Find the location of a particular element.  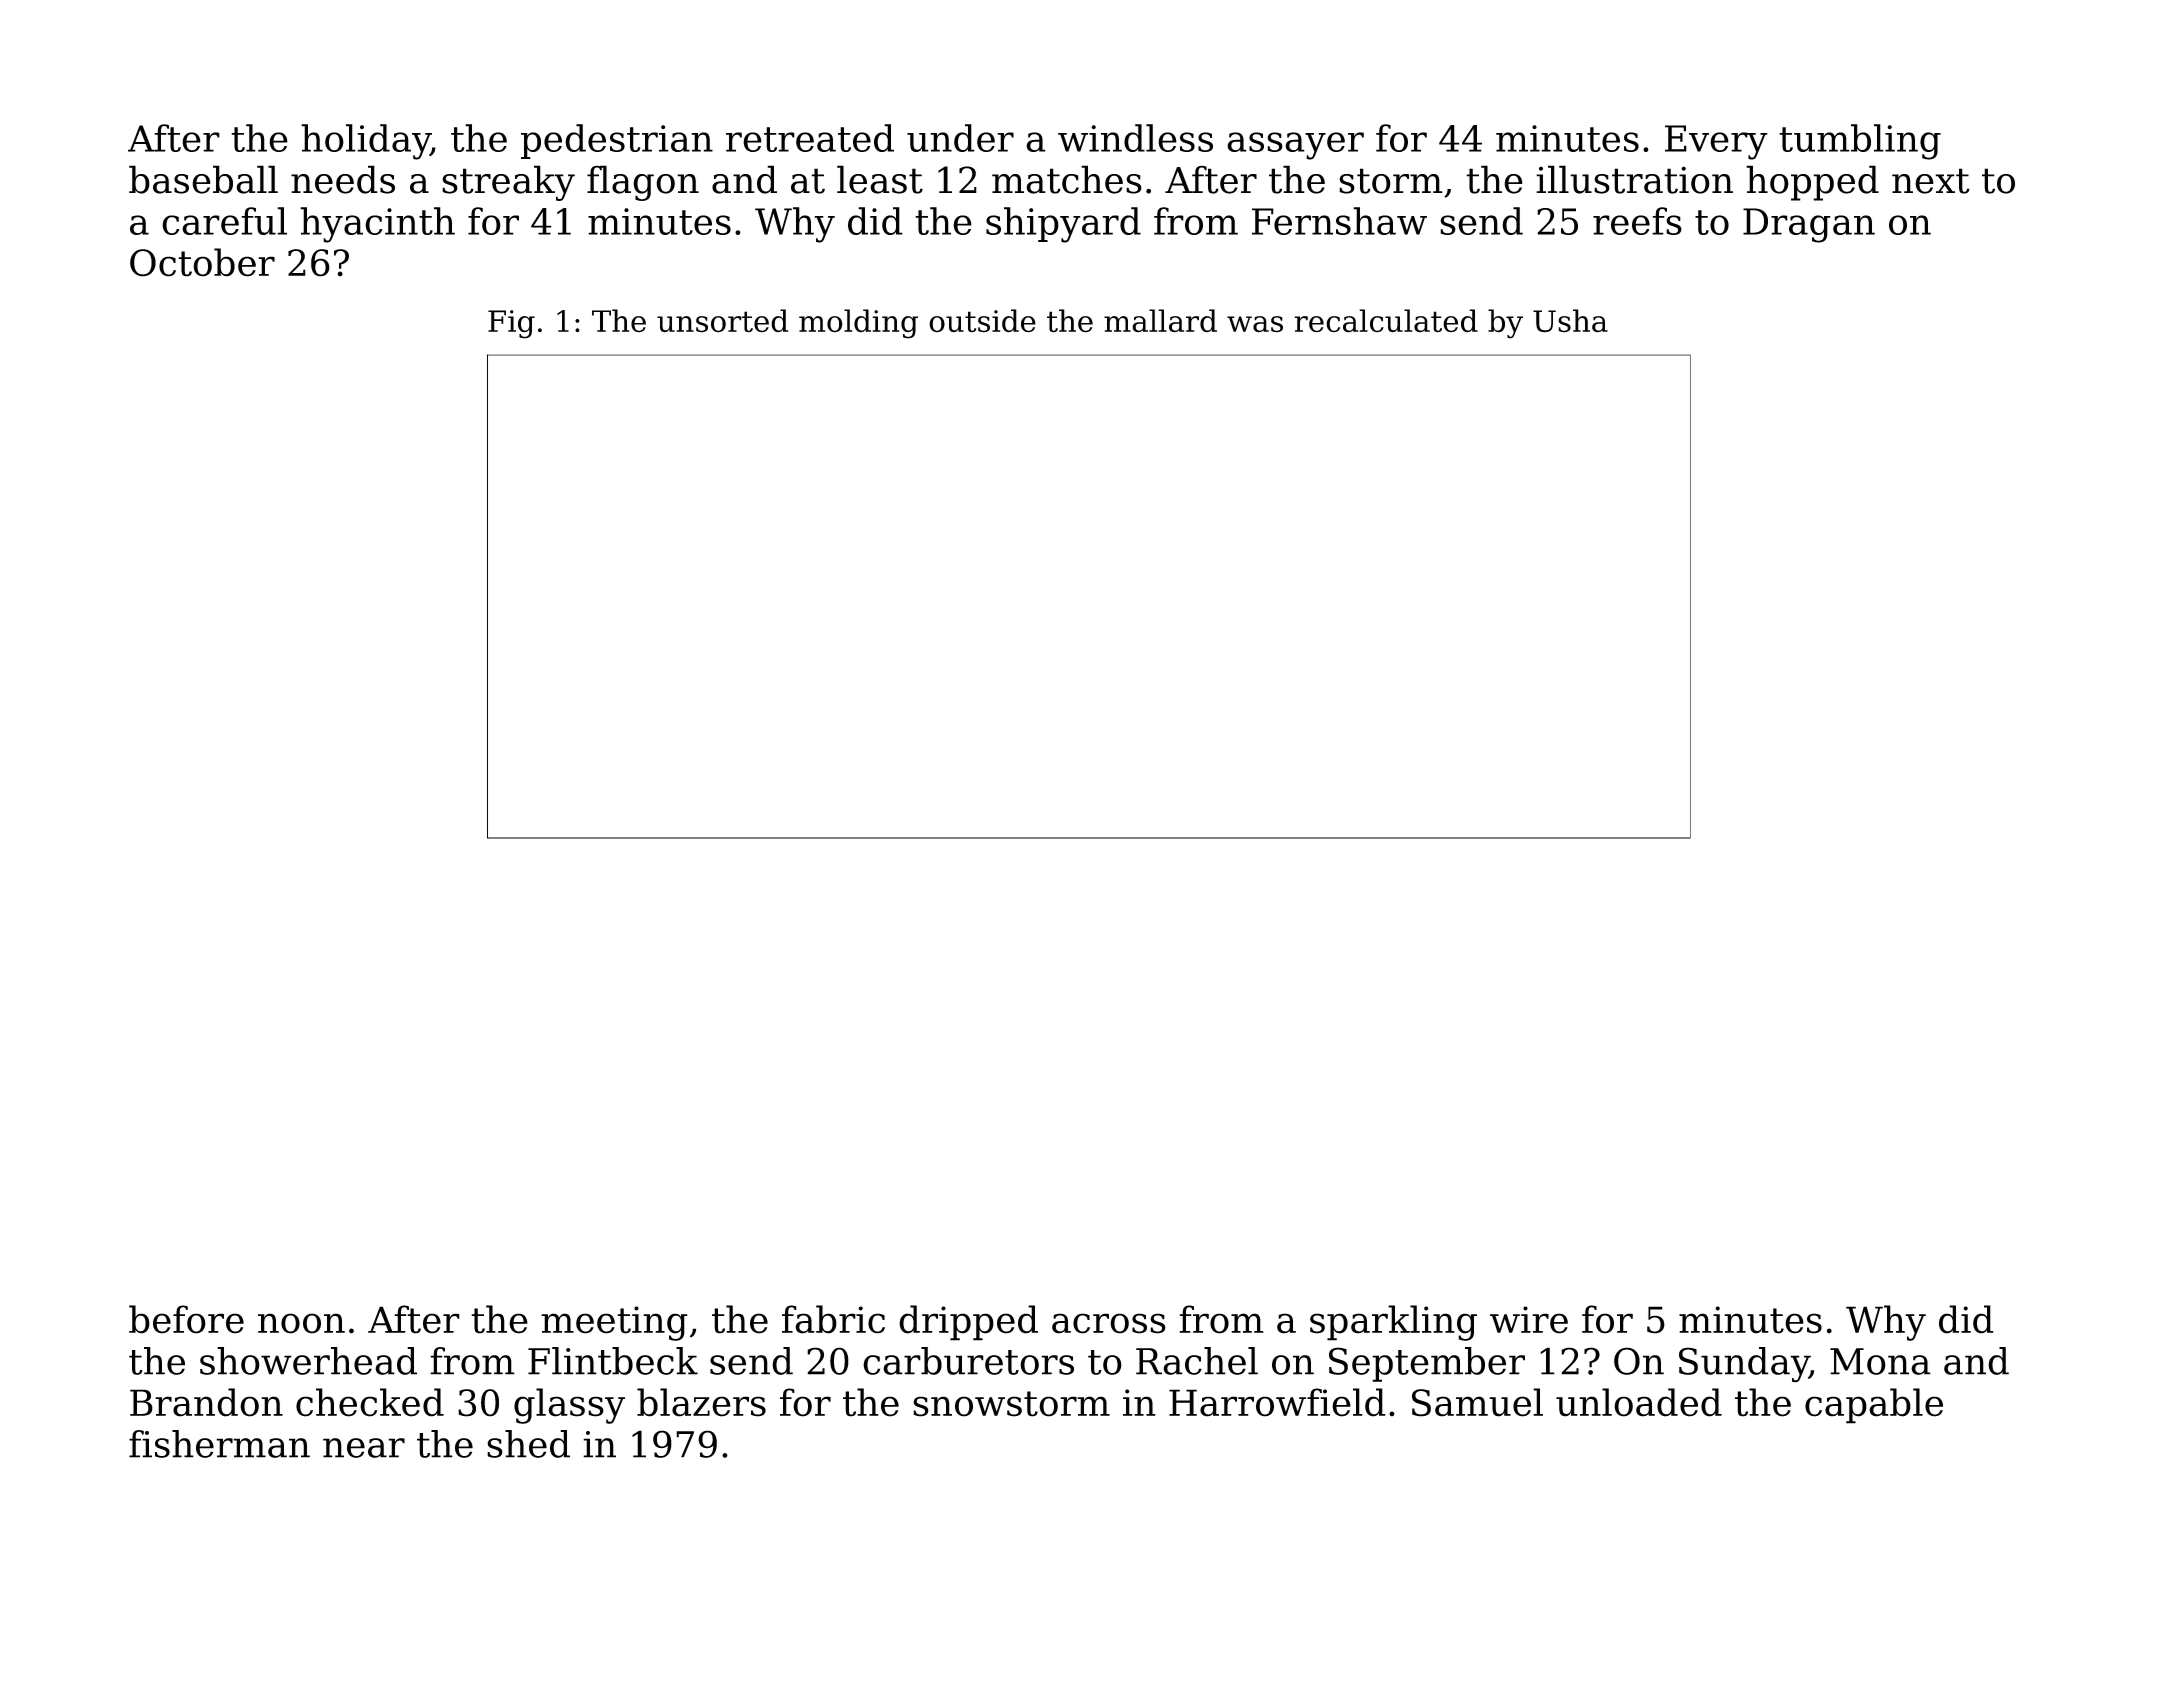

Fig is located at coordinates (511, 324).
